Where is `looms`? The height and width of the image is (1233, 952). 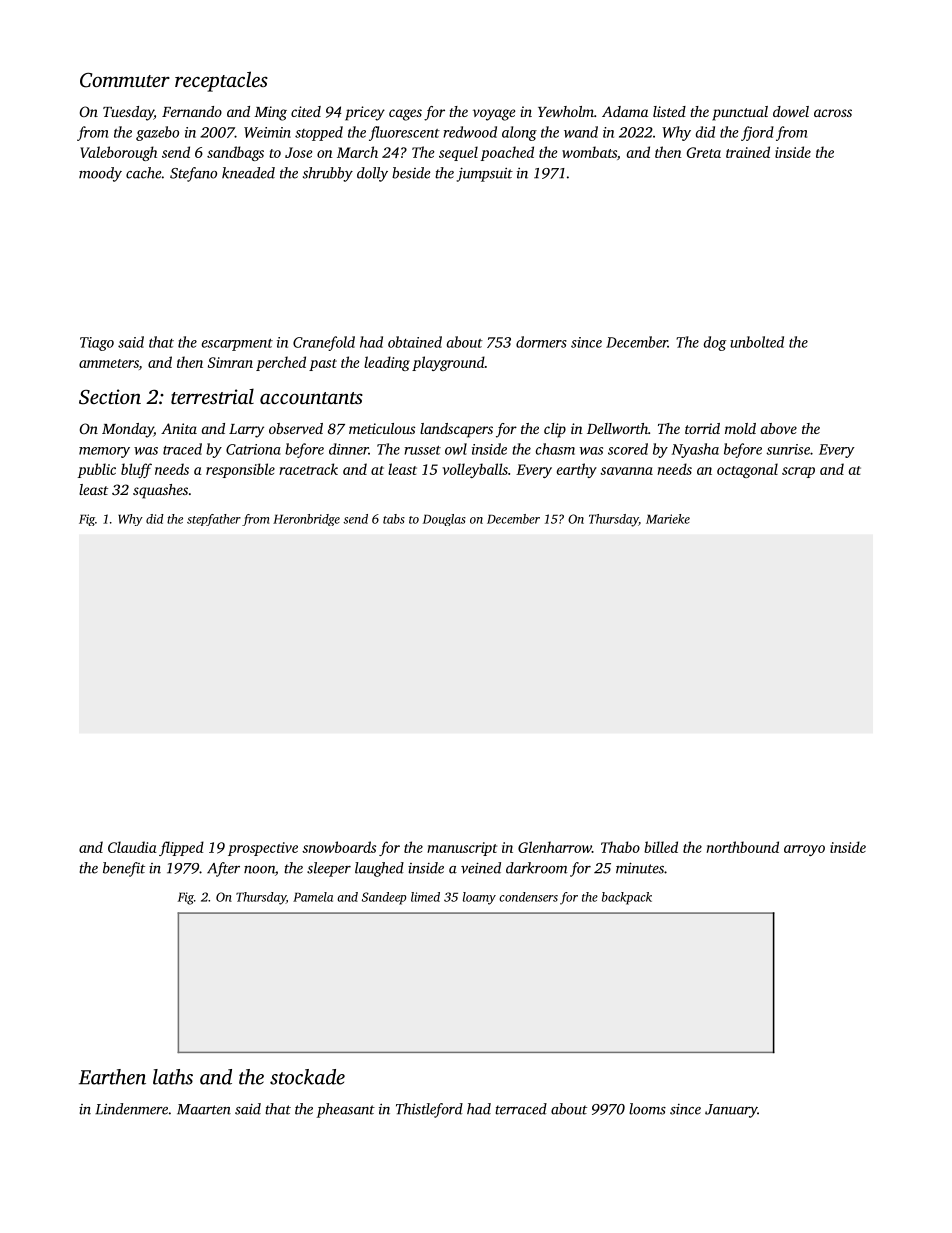 looms is located at coordinates (647, 1109).
